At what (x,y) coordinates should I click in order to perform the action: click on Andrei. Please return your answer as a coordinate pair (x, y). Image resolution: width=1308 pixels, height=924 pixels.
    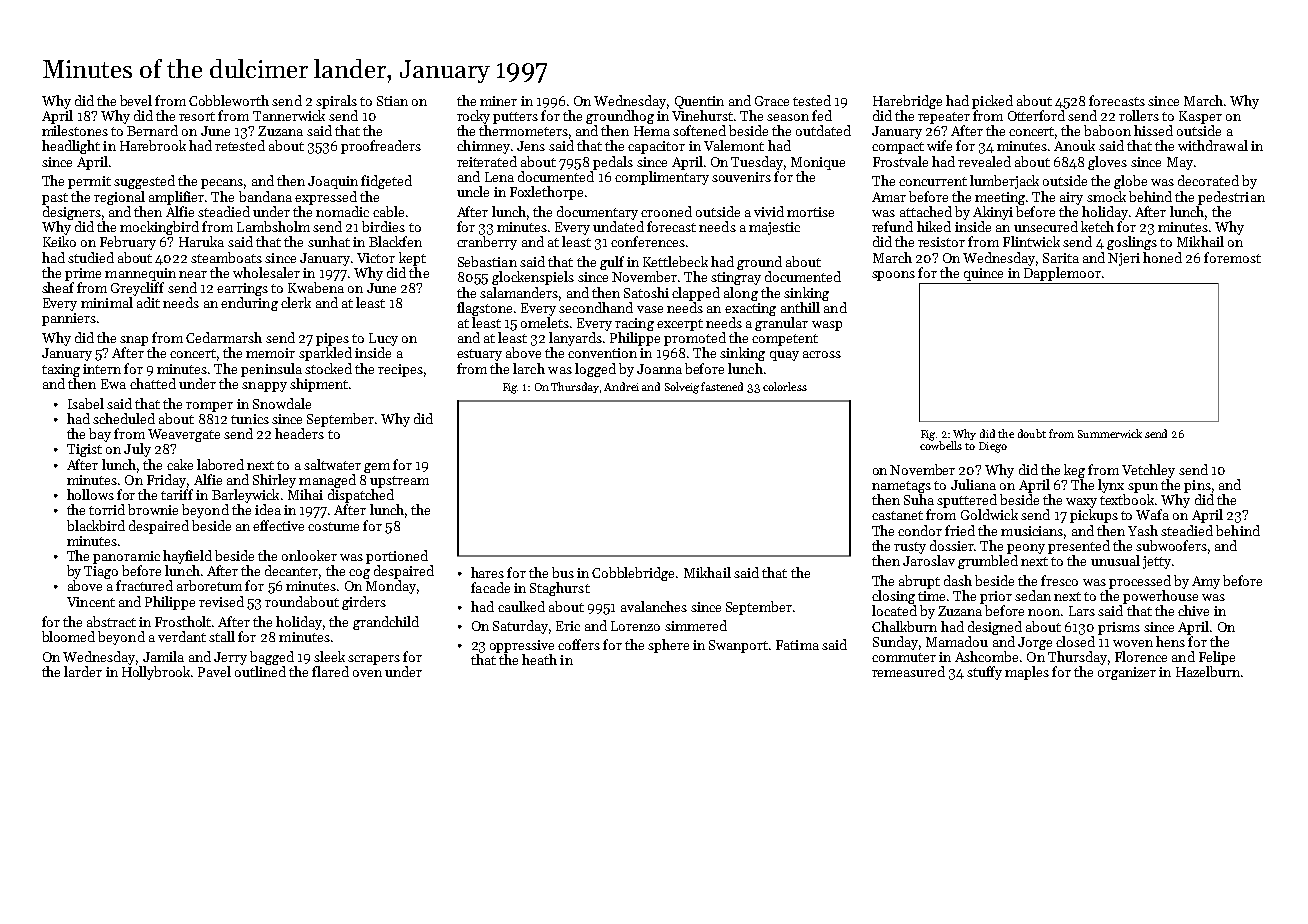
    Looking at the image, I should click on (621, 386).
